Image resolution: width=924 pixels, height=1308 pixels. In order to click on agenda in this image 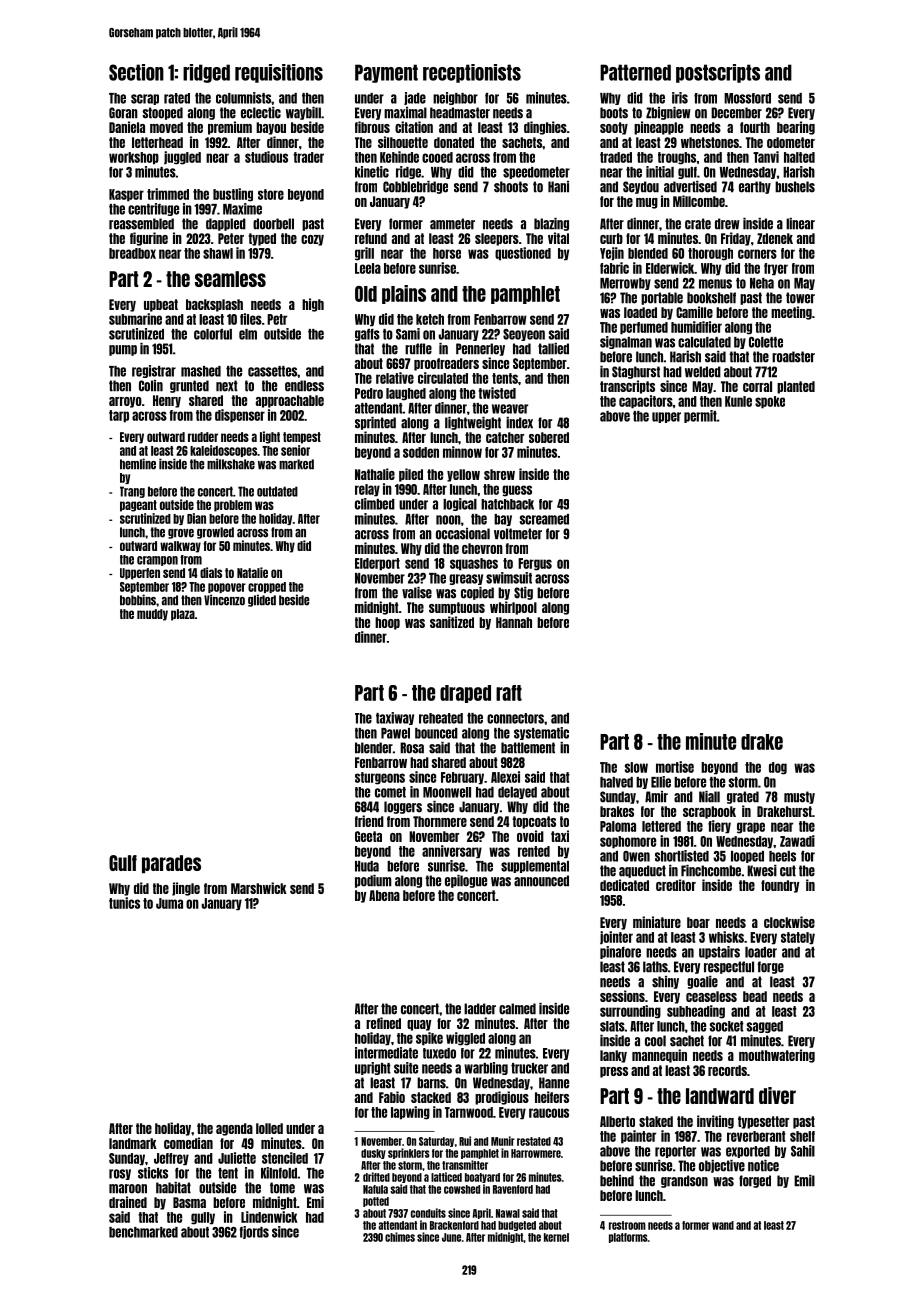, I will do `click(234, 1129)`.
